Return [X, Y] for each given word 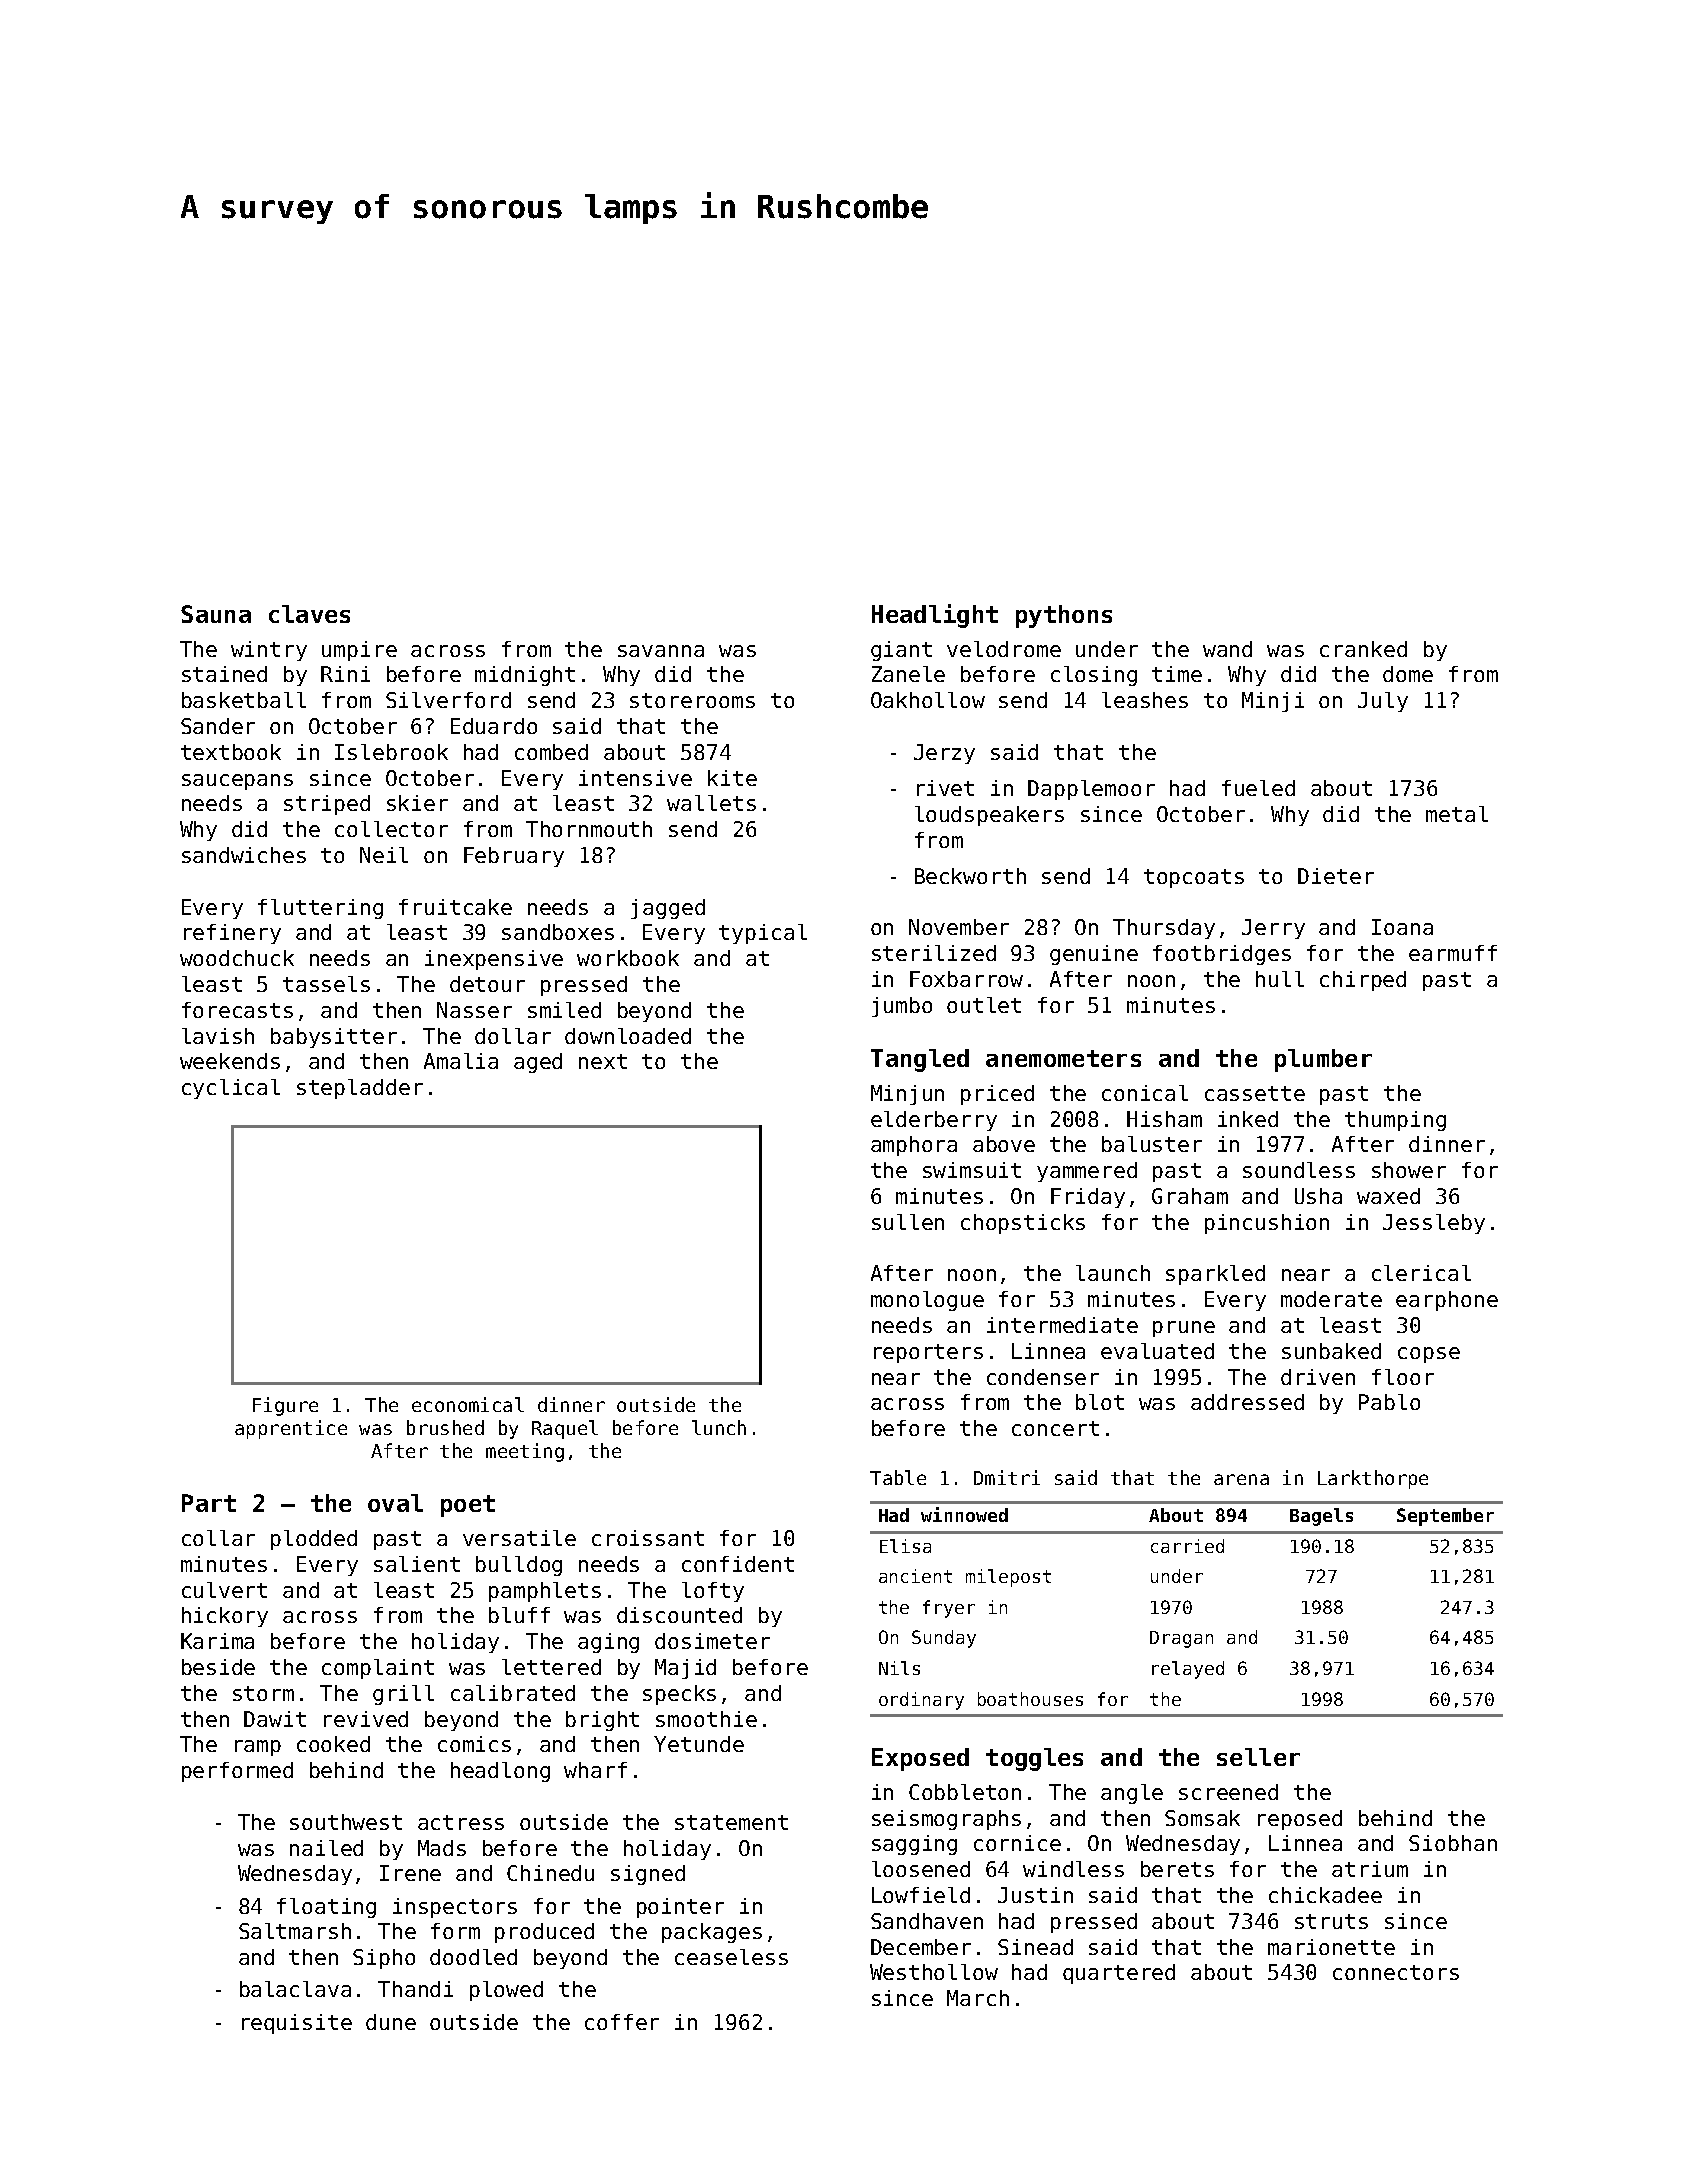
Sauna [216, 614]
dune [391, 2022]
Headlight [935, 616]
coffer [622, 2022]
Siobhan [1453, 1843]
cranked [1363, 649]
